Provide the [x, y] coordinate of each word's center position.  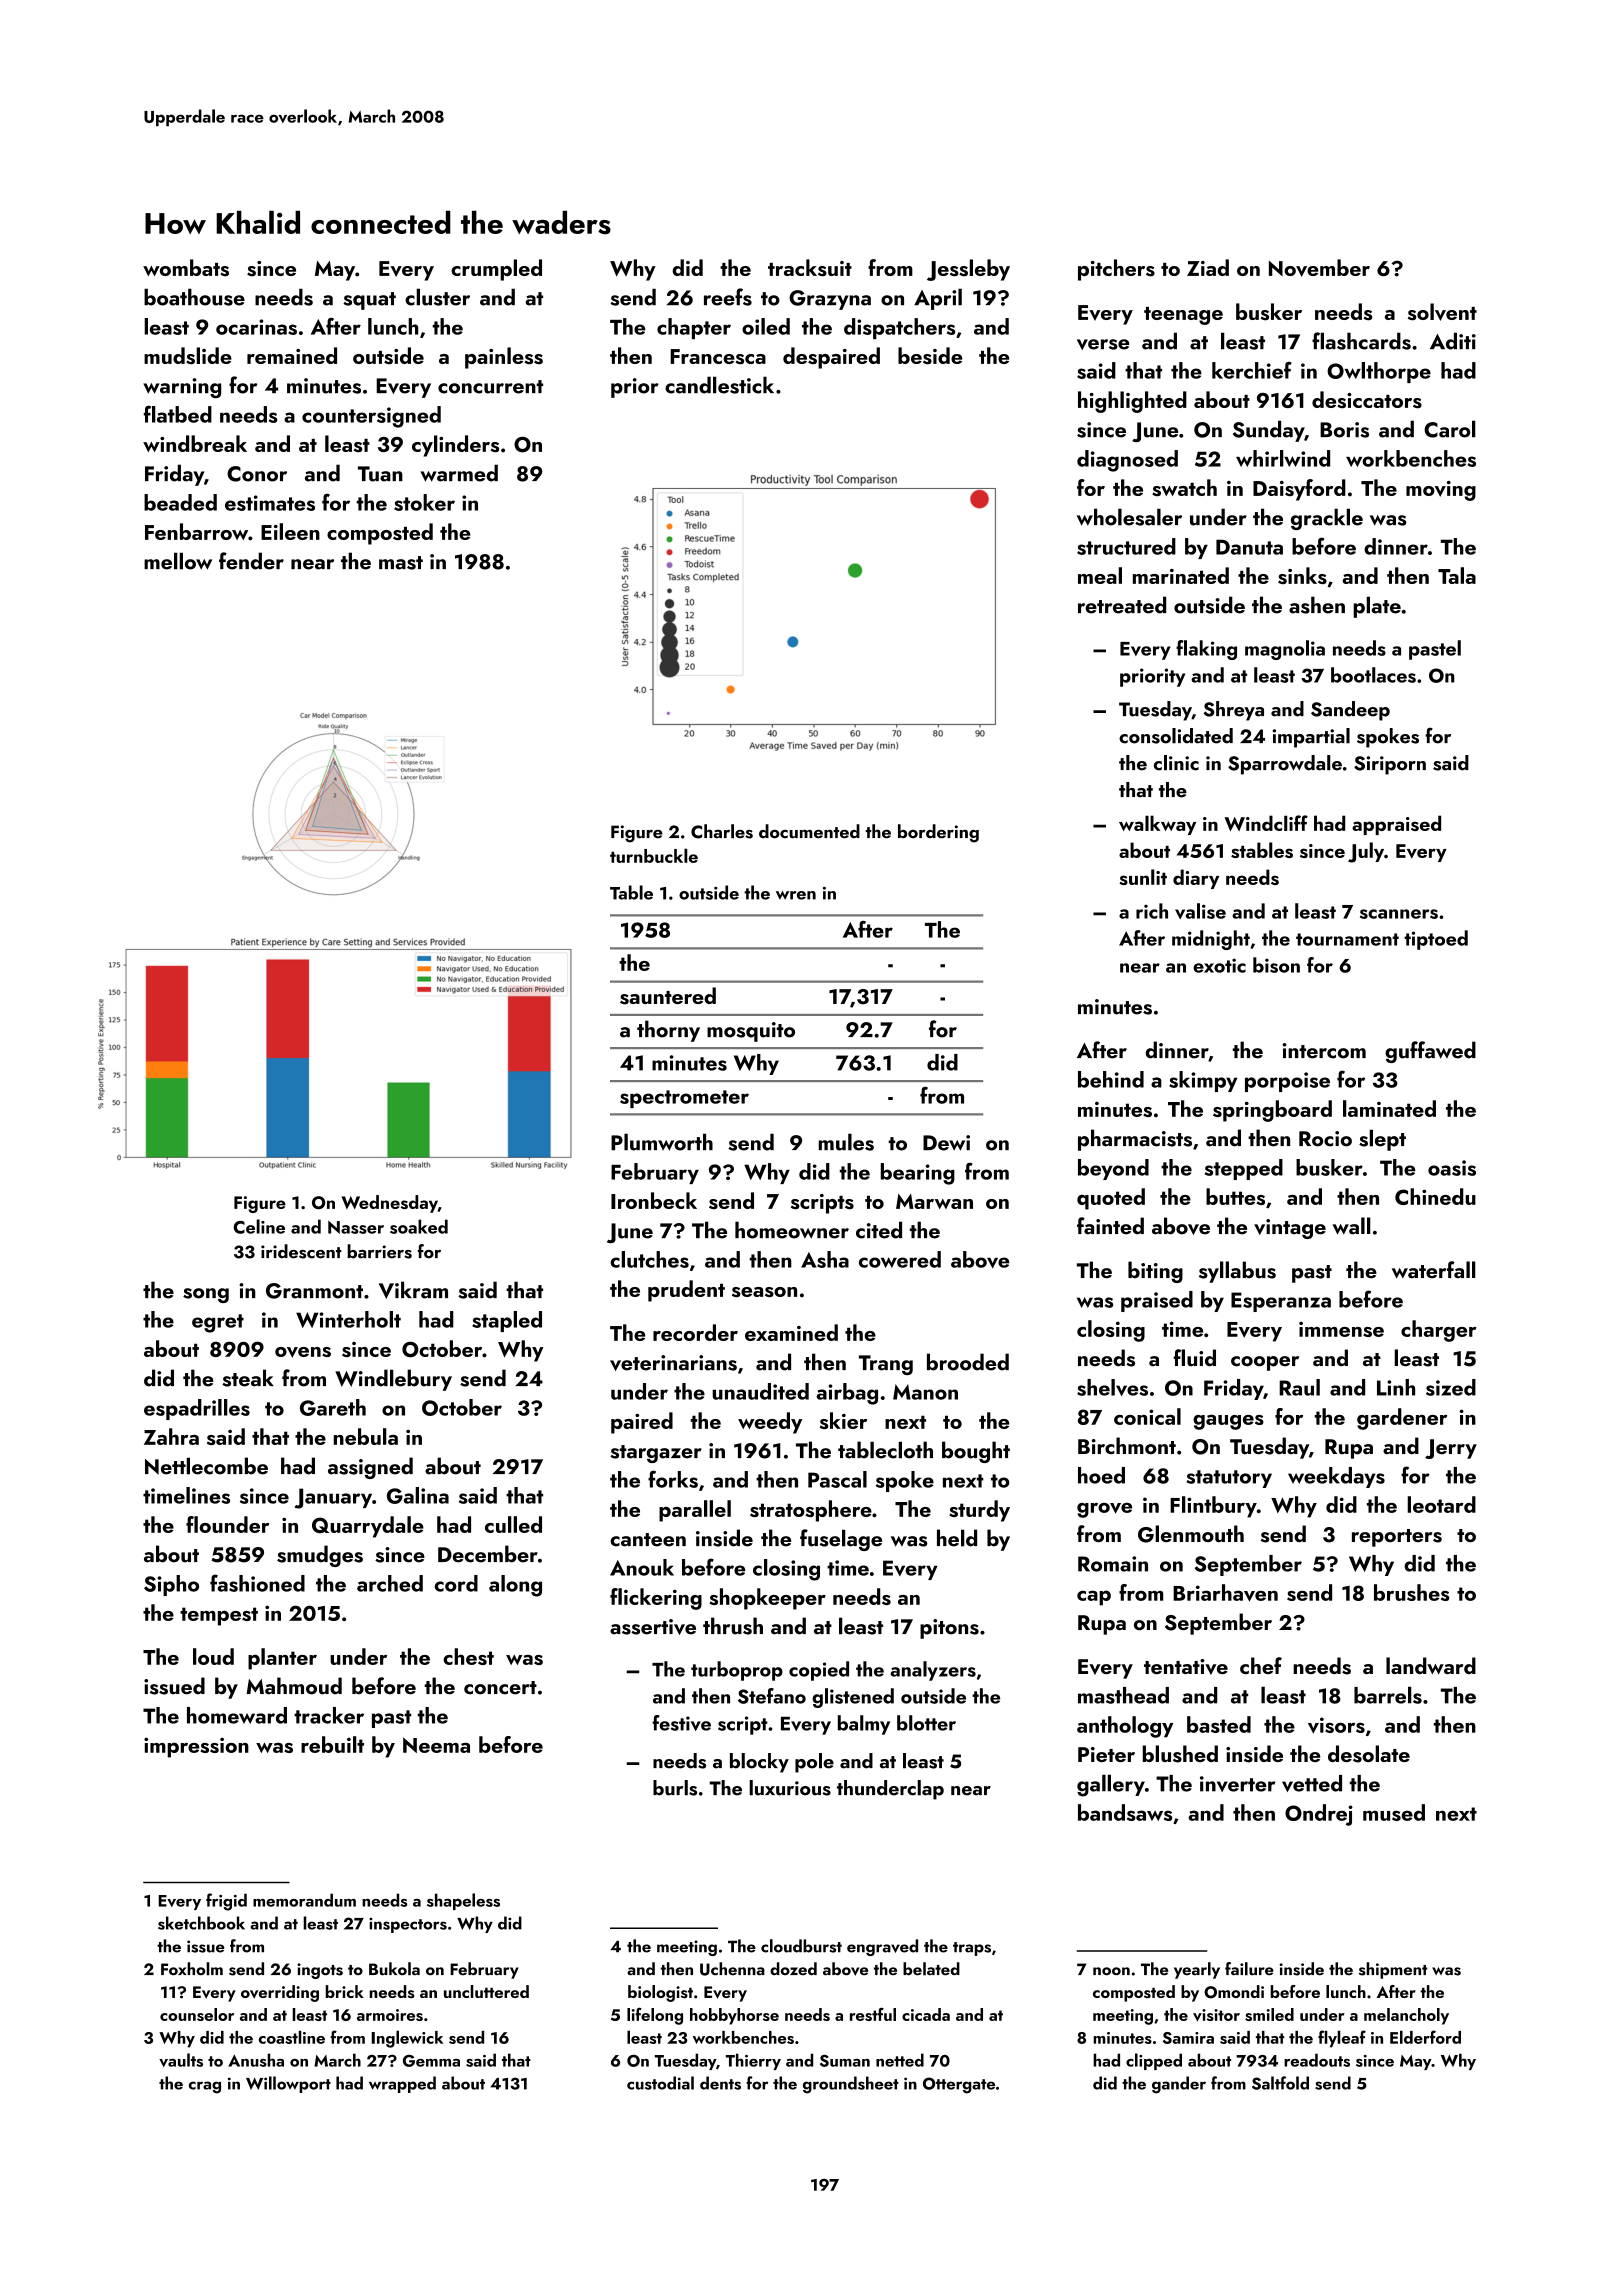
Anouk [642, 1567]
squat [369, 301]
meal [1100, 575]
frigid [226, 1902]
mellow [178, 561]
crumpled [496, 270]
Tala [1457, 575]
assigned [370, 1468]
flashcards [1361, 341]
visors [1336, 1725]
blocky [759, 1763]
